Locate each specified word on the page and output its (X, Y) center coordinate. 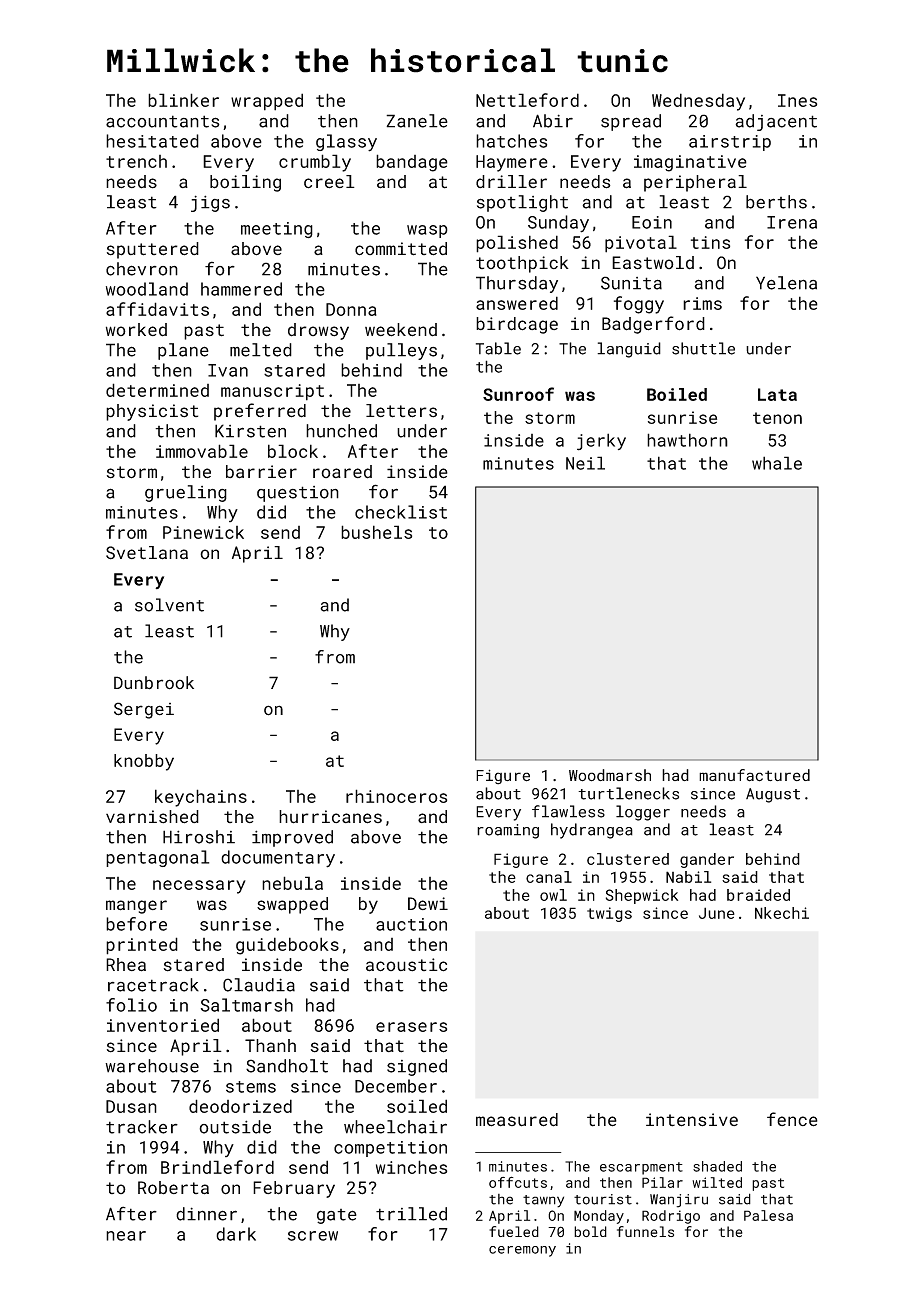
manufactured (754, 775)
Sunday (558, 224)
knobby (144, 762)
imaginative (690, 163)
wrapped (267, 102)
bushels (376, 532)
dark (236, 1234)
